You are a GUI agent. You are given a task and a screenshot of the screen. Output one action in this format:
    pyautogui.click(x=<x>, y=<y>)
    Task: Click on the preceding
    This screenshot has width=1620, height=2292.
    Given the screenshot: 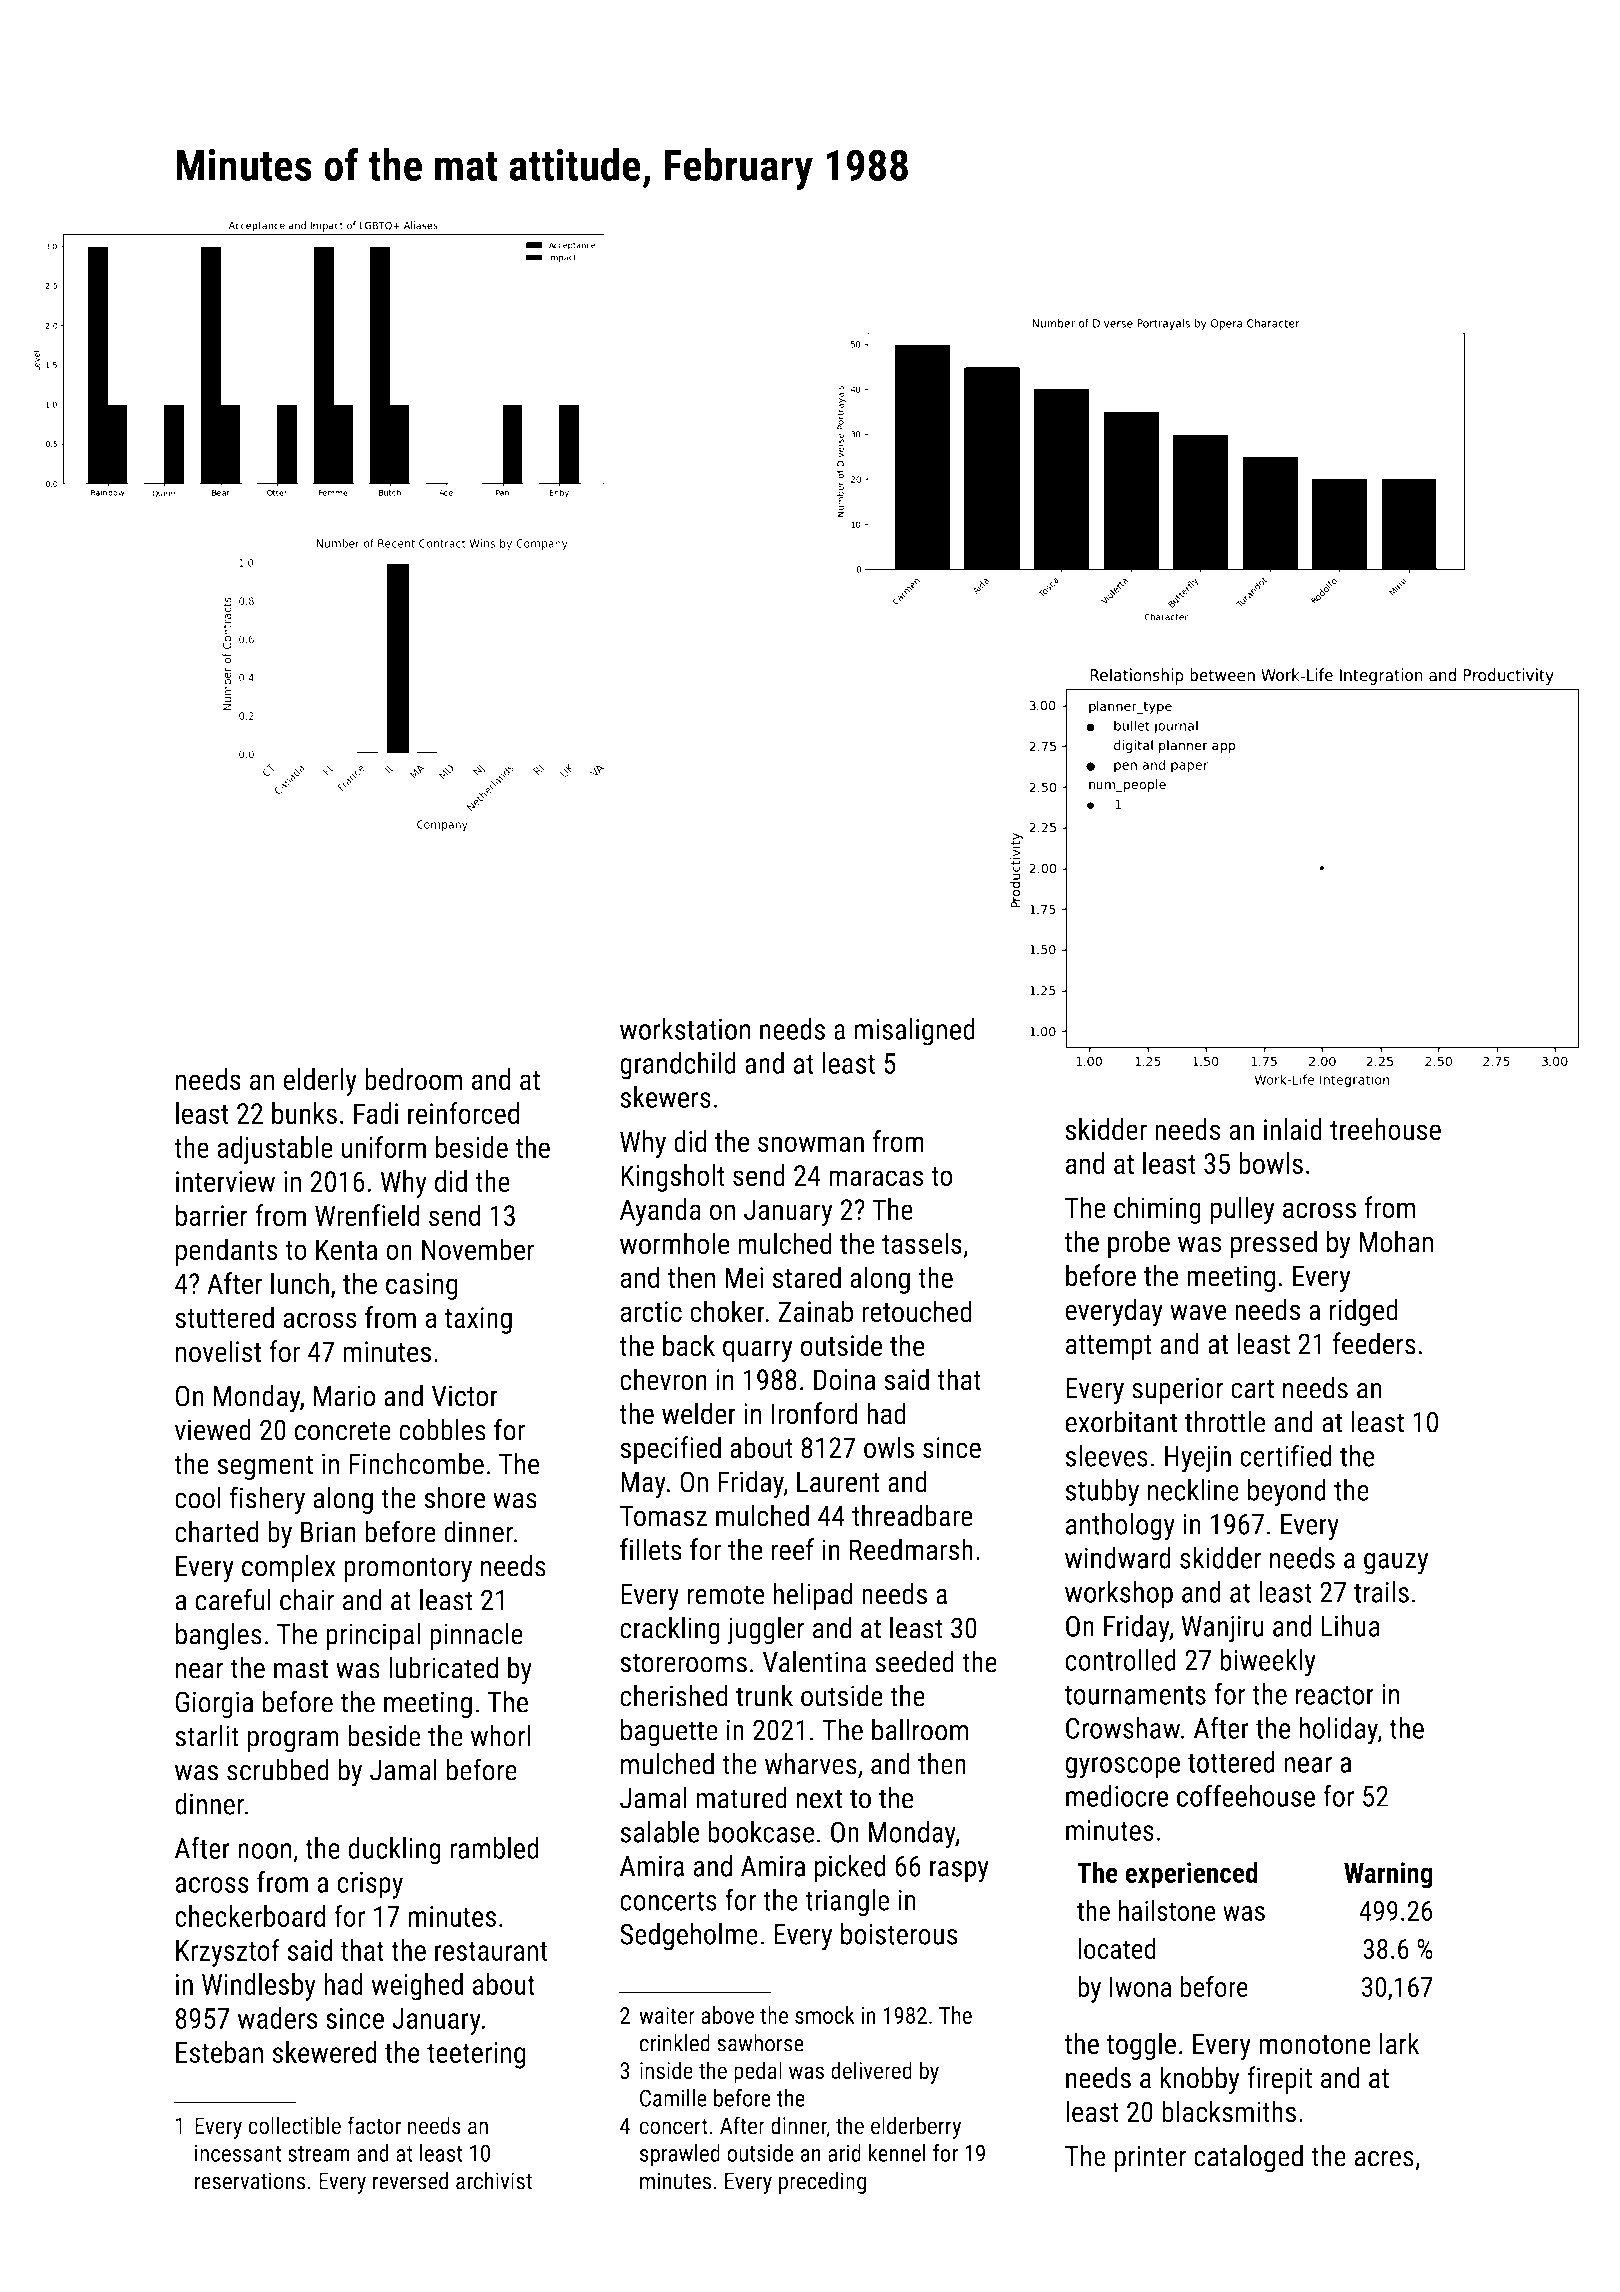 What is the action you would take?
    pyautogui.click(x=822, y=2182)
